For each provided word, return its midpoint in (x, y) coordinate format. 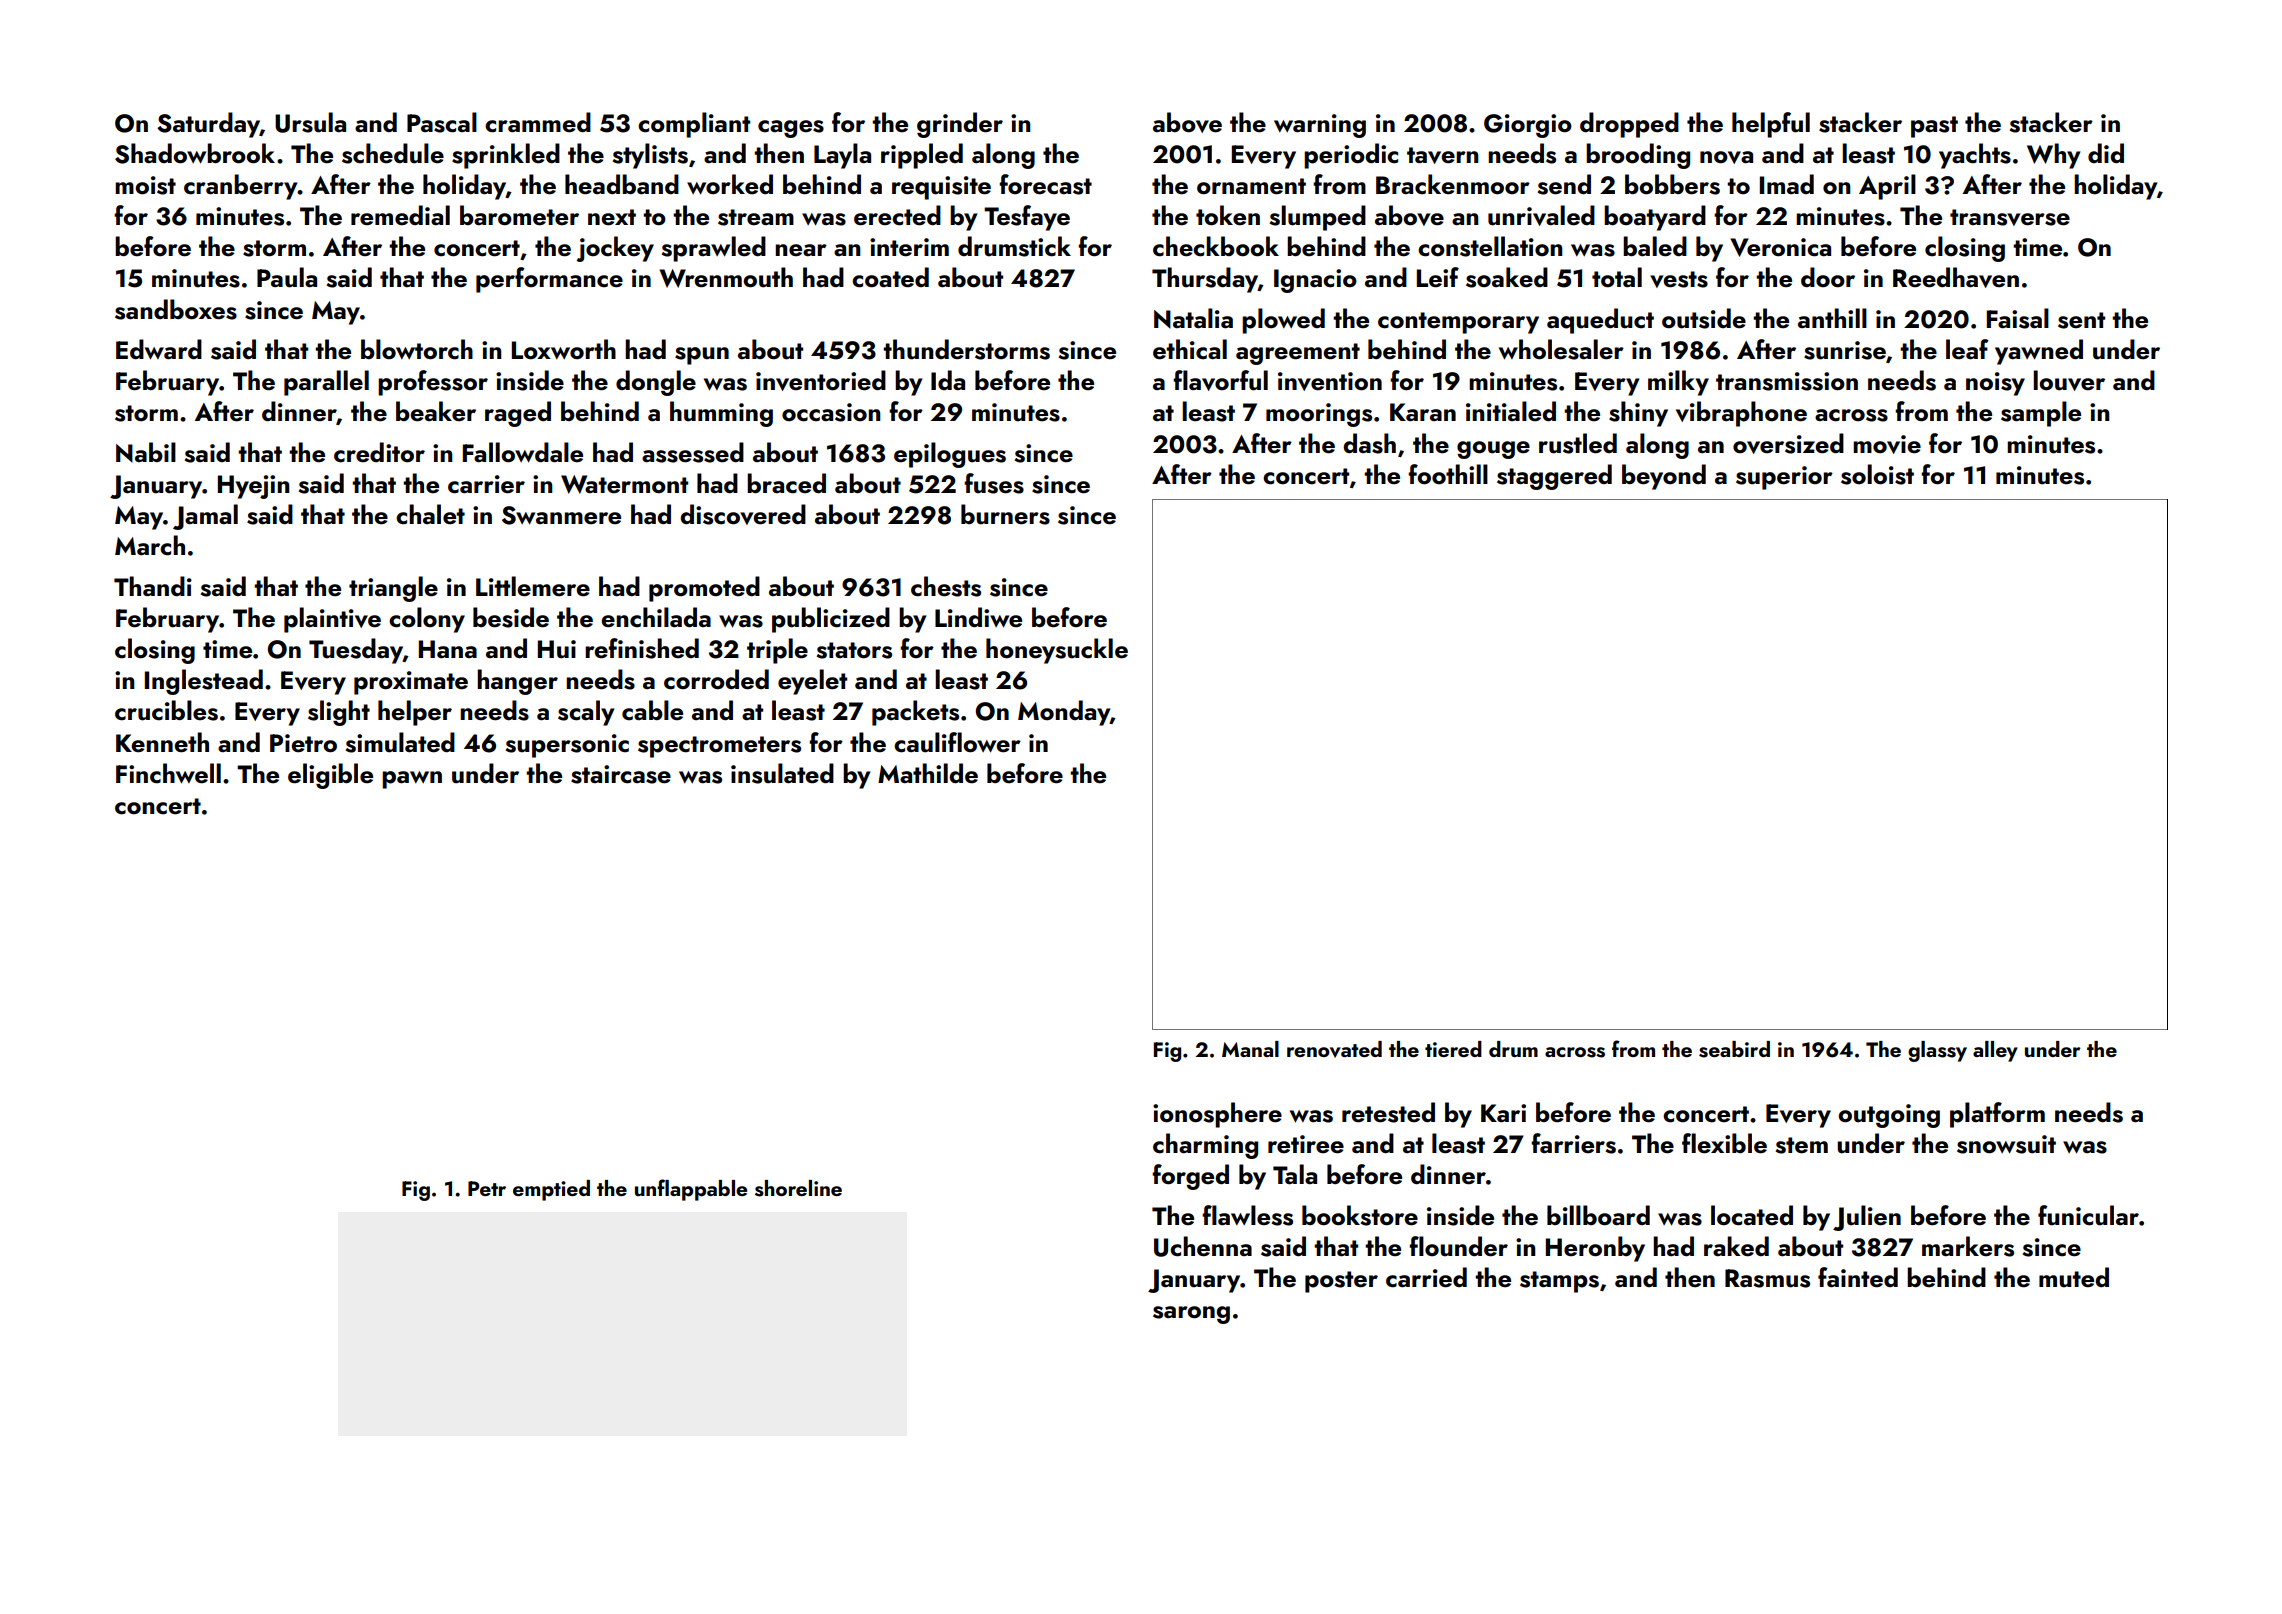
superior (1784, 478)
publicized (831, 620)
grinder (960, 125)
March (150, 545)
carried (1426, 1277)
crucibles (166, 710)
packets (915, 713)
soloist (1877, 474)
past (1934, 127)
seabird (1734, 1049)
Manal (1250, 1049)
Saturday (208, 125)
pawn (412, 780)
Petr (487, 1188)
